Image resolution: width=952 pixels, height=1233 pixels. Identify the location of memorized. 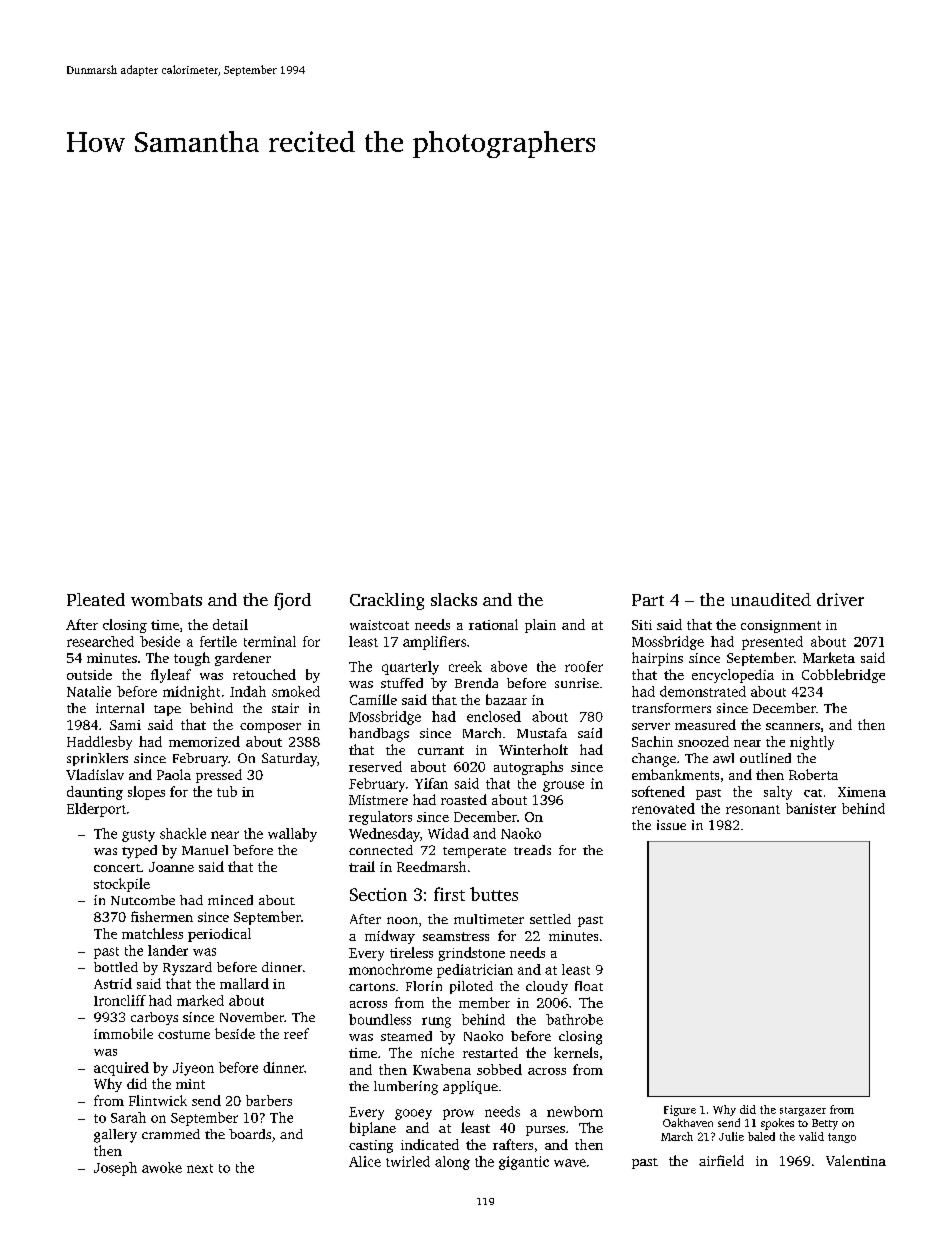
(204, 741).
